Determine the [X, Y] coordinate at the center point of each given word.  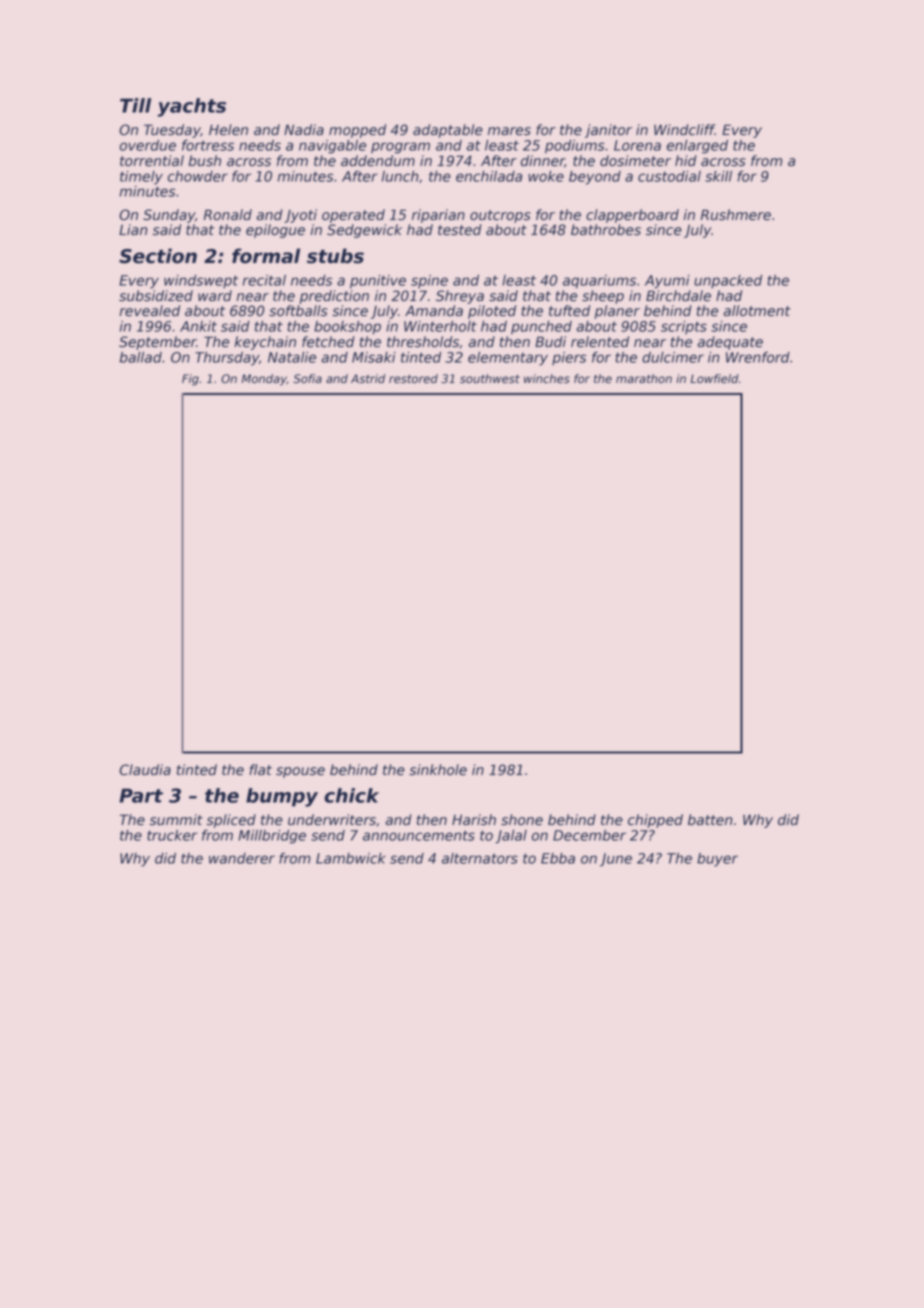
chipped [655, 821]
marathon [644, 379]
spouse [300, 772]
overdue [147, 145]
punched [541, 328]
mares [509, 131]
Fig [190, 380]
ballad [141, 357]
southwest [490, 379]
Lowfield [714, 379]
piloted [492, 312]
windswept [201, 282]
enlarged [697, 147]
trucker [172, 835]
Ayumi [667, 282]
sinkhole [438, 770]
